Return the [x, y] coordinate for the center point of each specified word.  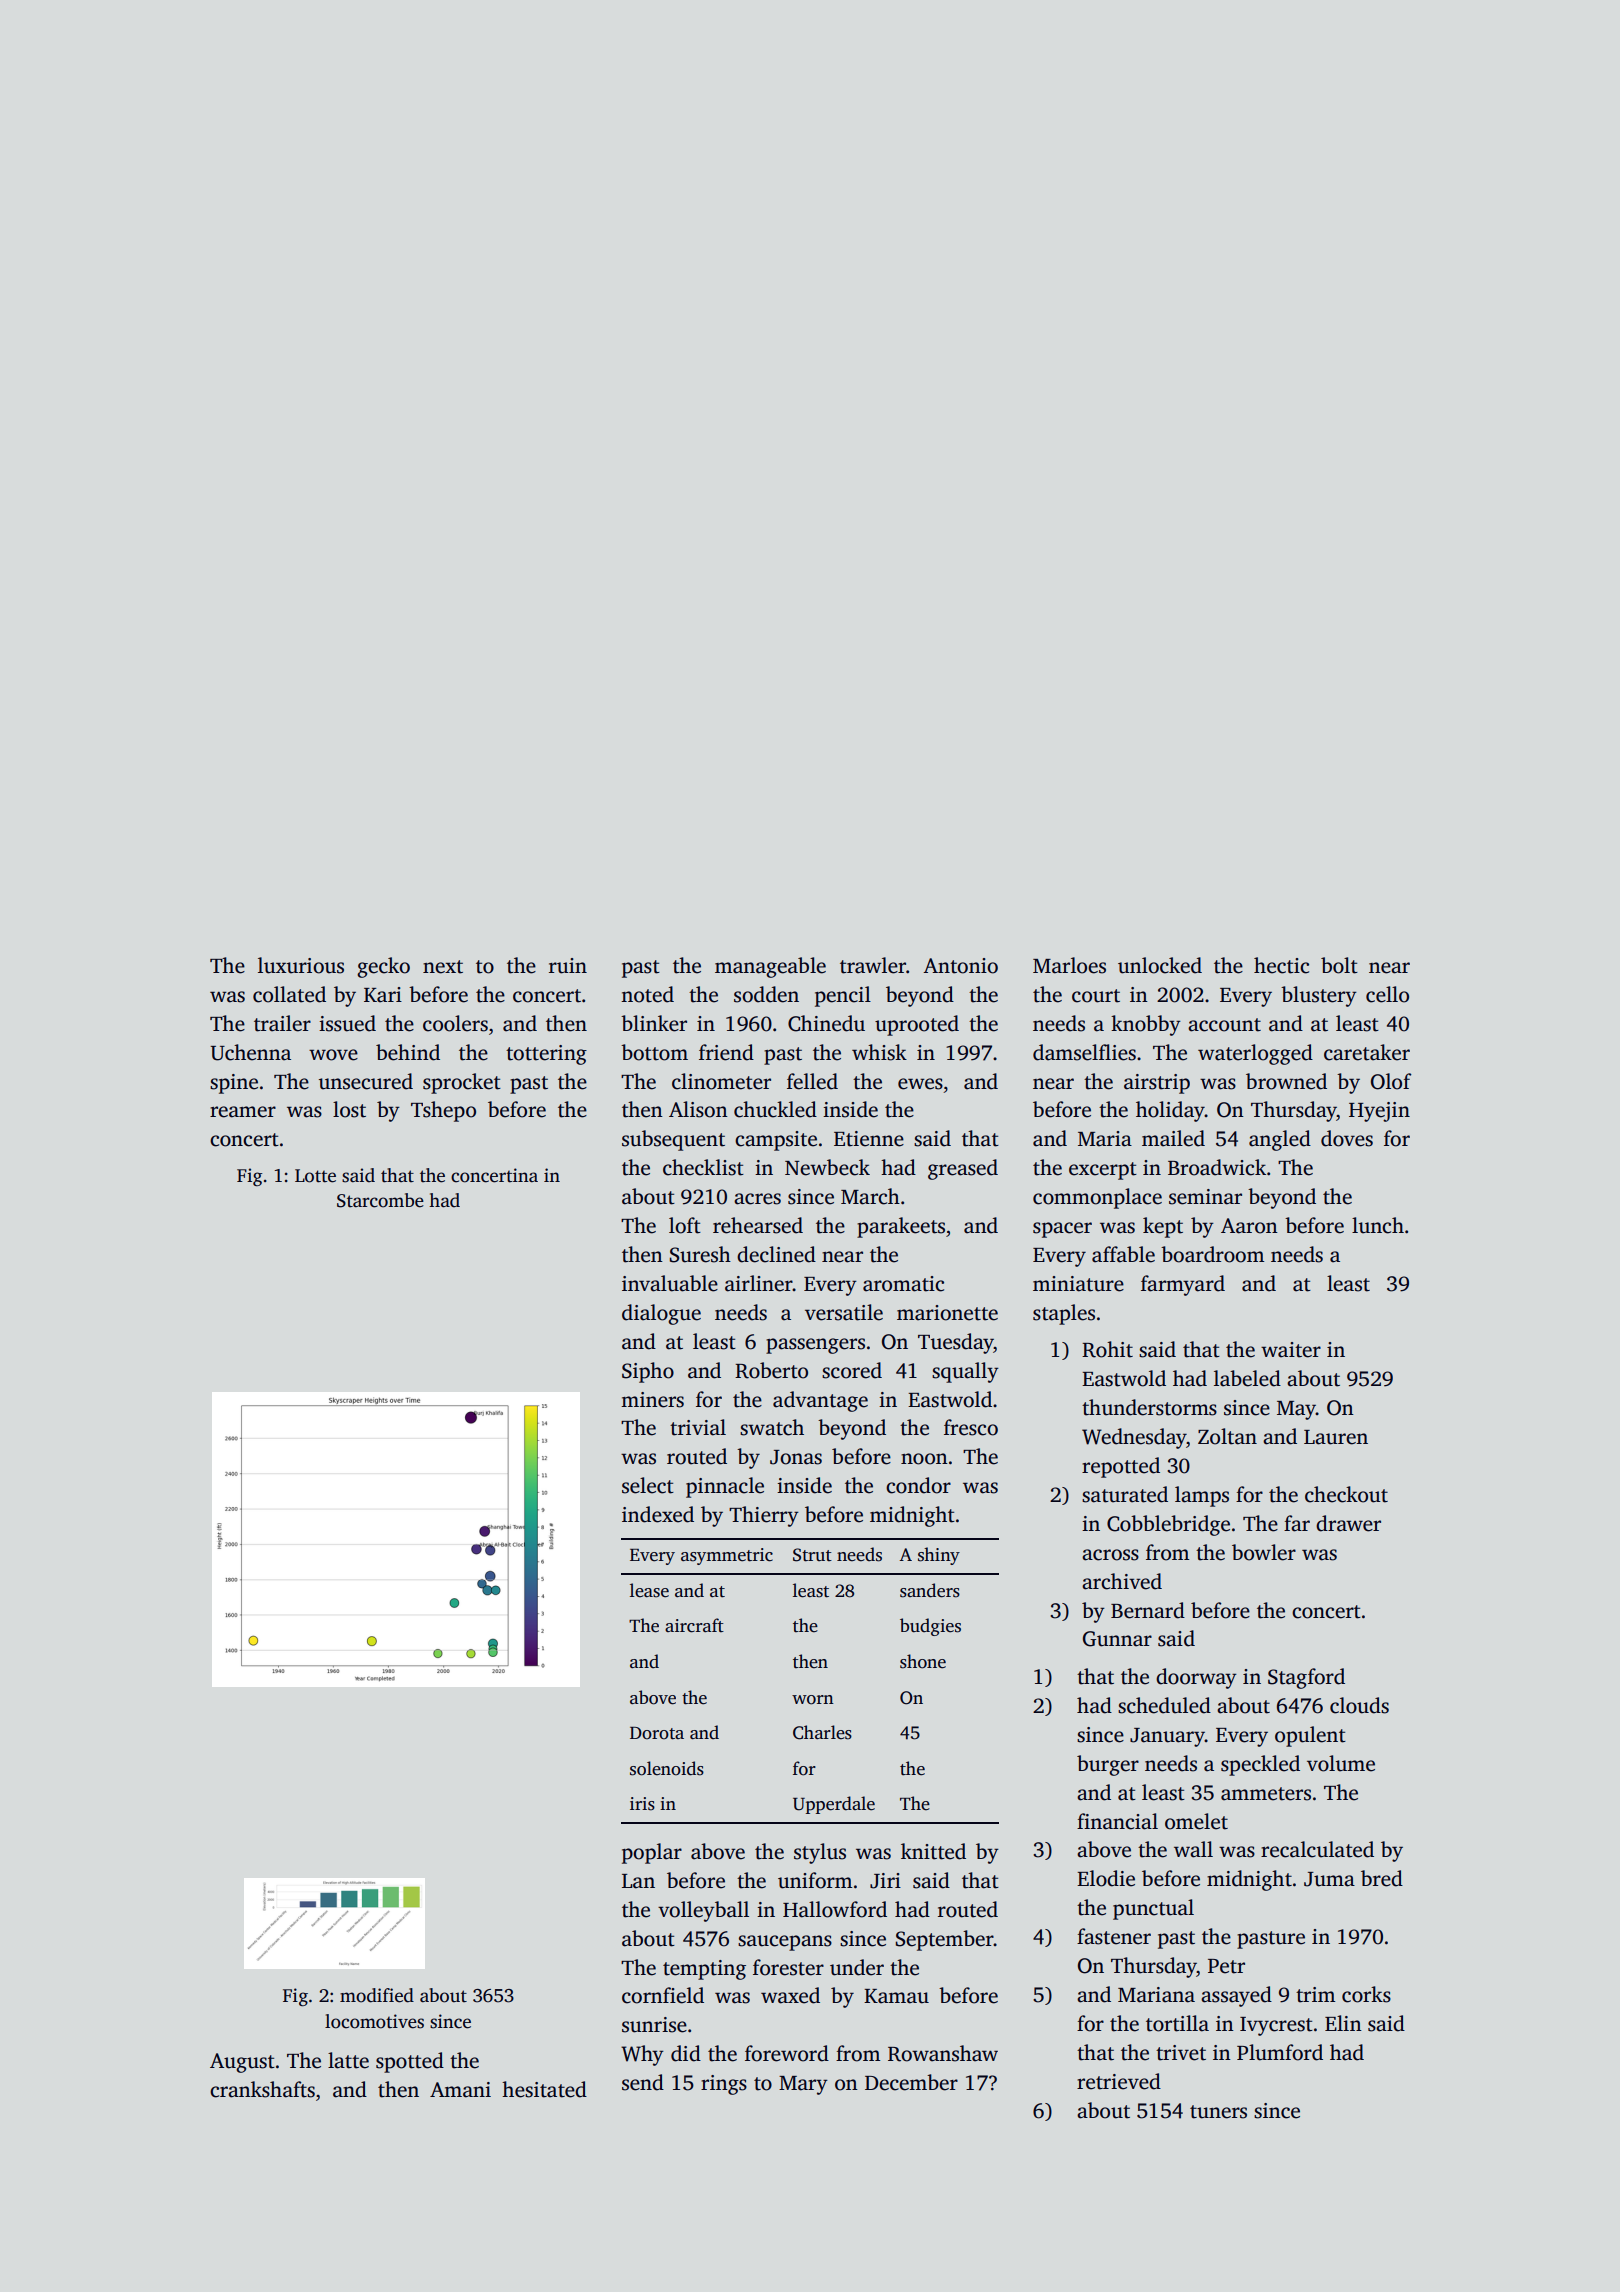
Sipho [648, 1372]
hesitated [544, 2089]
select [648, 1485]
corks [1366, 1994]
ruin [568, 966]
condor [918, 1485]
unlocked [1160, 965]
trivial [698, 1427]
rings [724, 2085]
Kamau [896, 1996]
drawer [1348, 1523]
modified [377, 1995]
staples [1064, 1314]
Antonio [960, 966]
